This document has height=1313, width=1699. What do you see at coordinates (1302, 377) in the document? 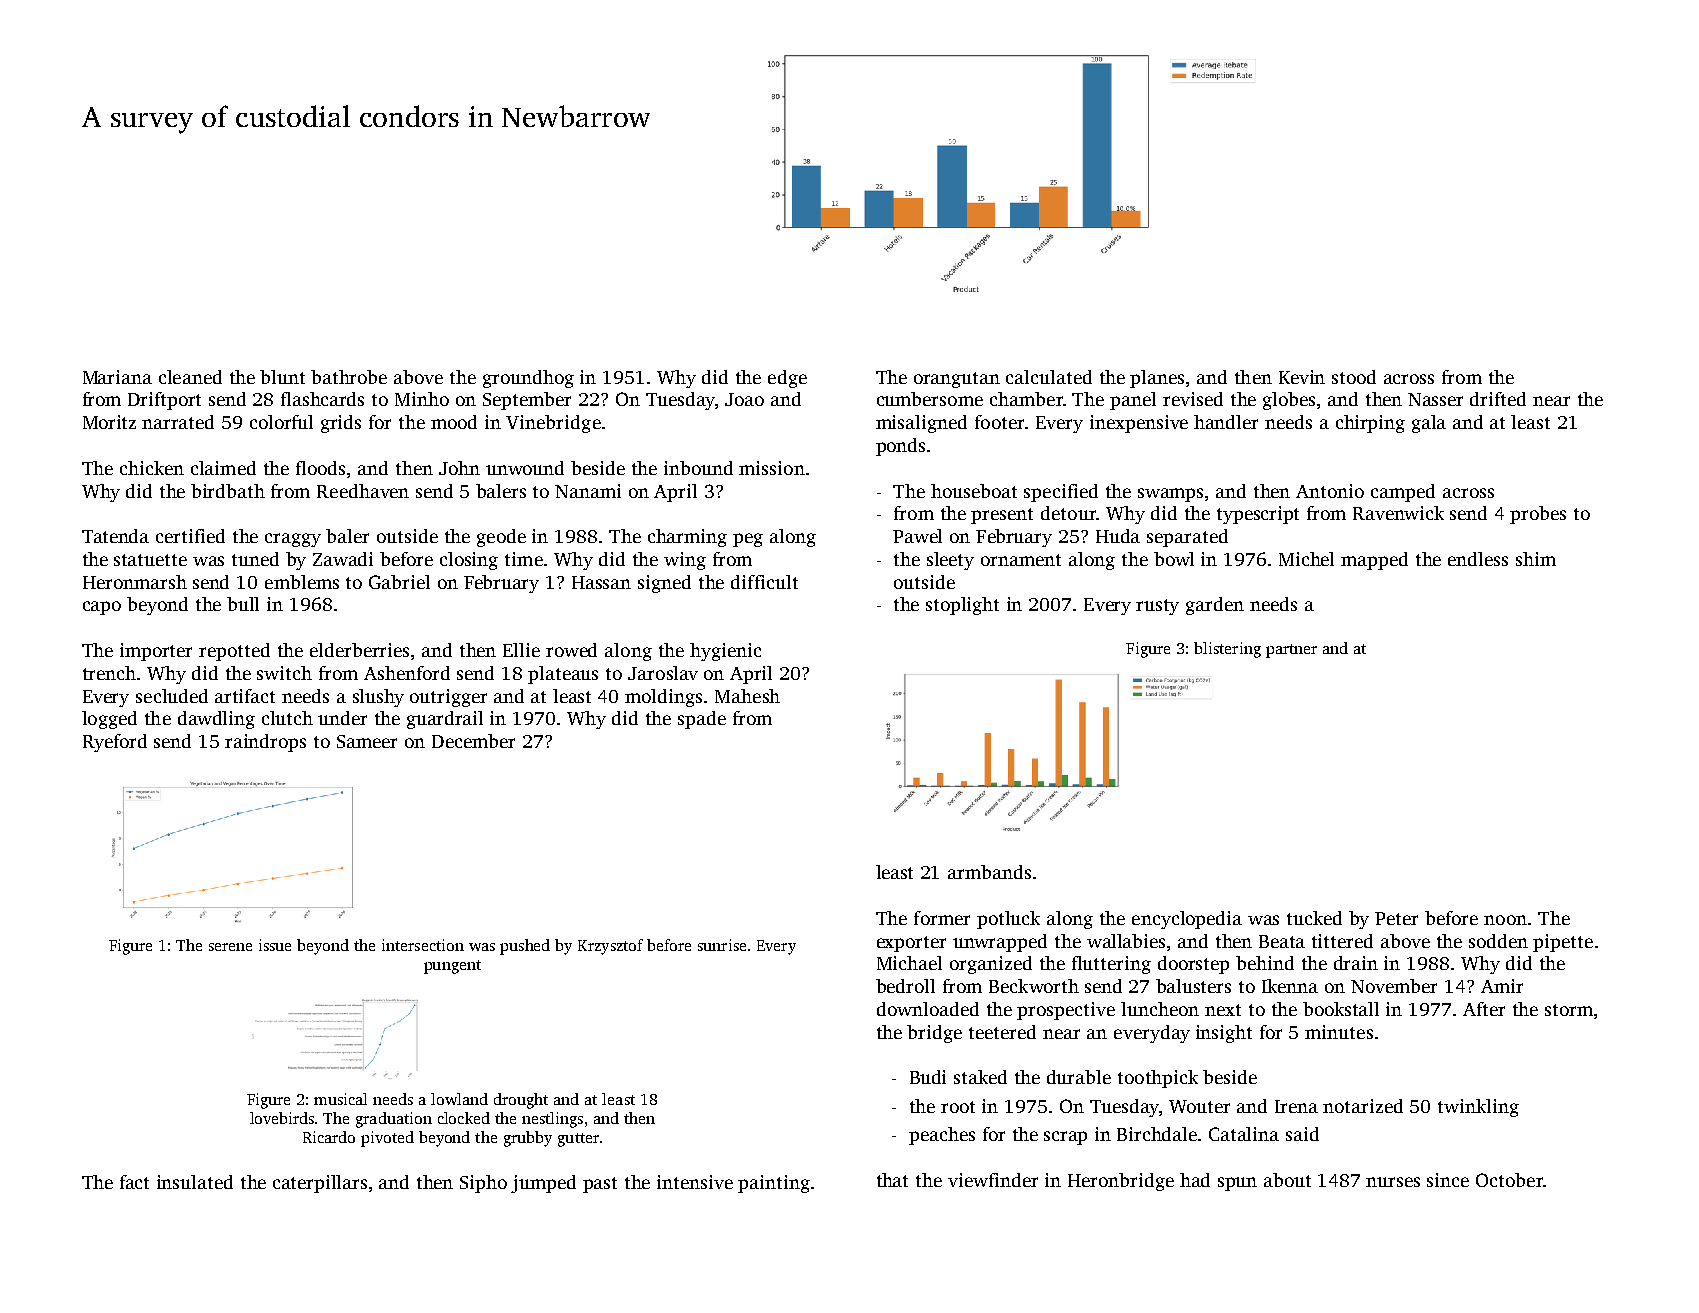
I see `Kevin` at bounding box center [1302, 377].
